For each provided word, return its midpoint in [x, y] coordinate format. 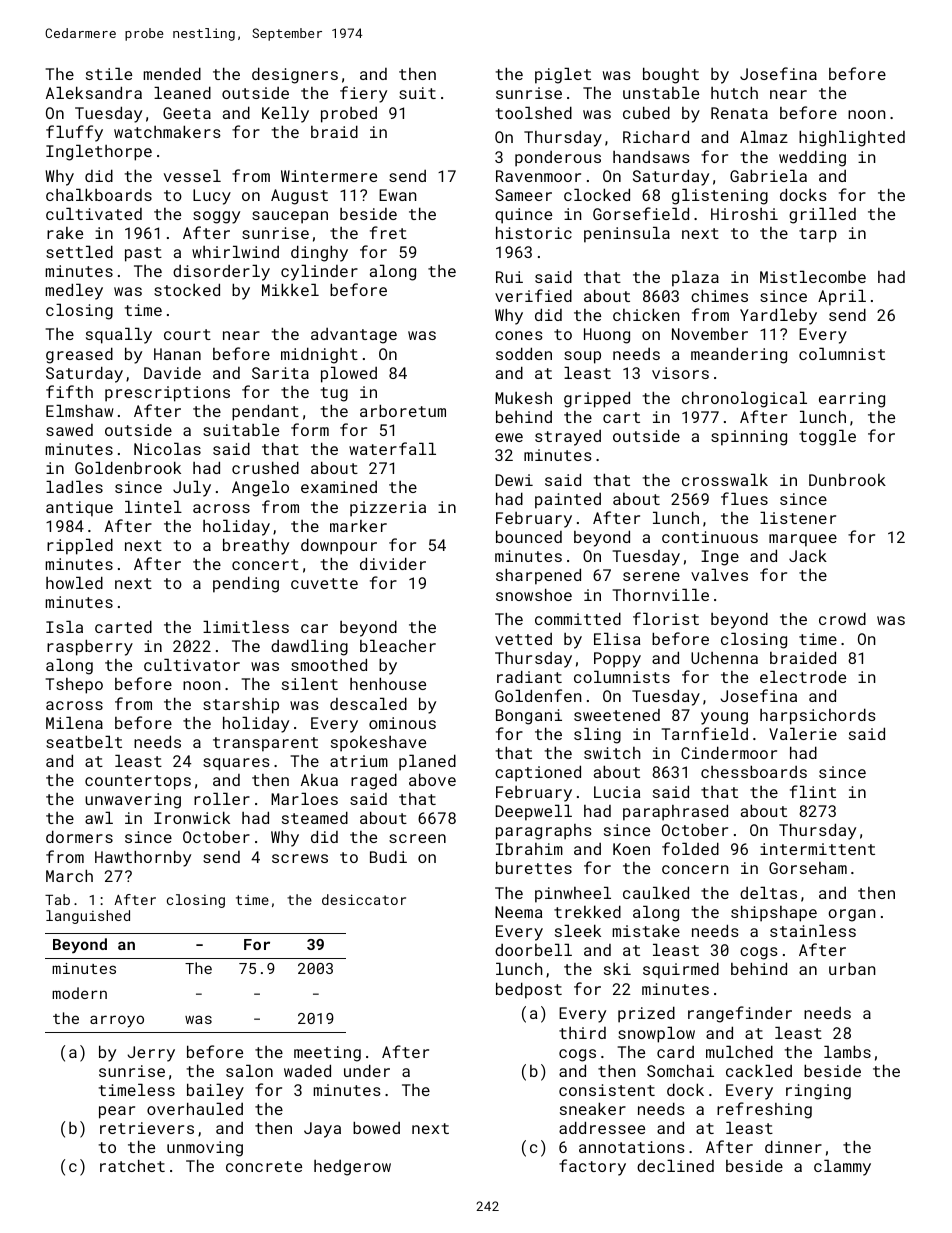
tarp [818, 235]
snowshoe [534, 594]
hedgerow [352, 1168]
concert [265, 564]
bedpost [529, 990]
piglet [563, 75]
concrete [264, 1166]
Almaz [764, 136]
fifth [69, 391]
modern [79, 993]
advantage [354, 336]
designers [295, 75]
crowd [842, 618]
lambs [847, 1051]
